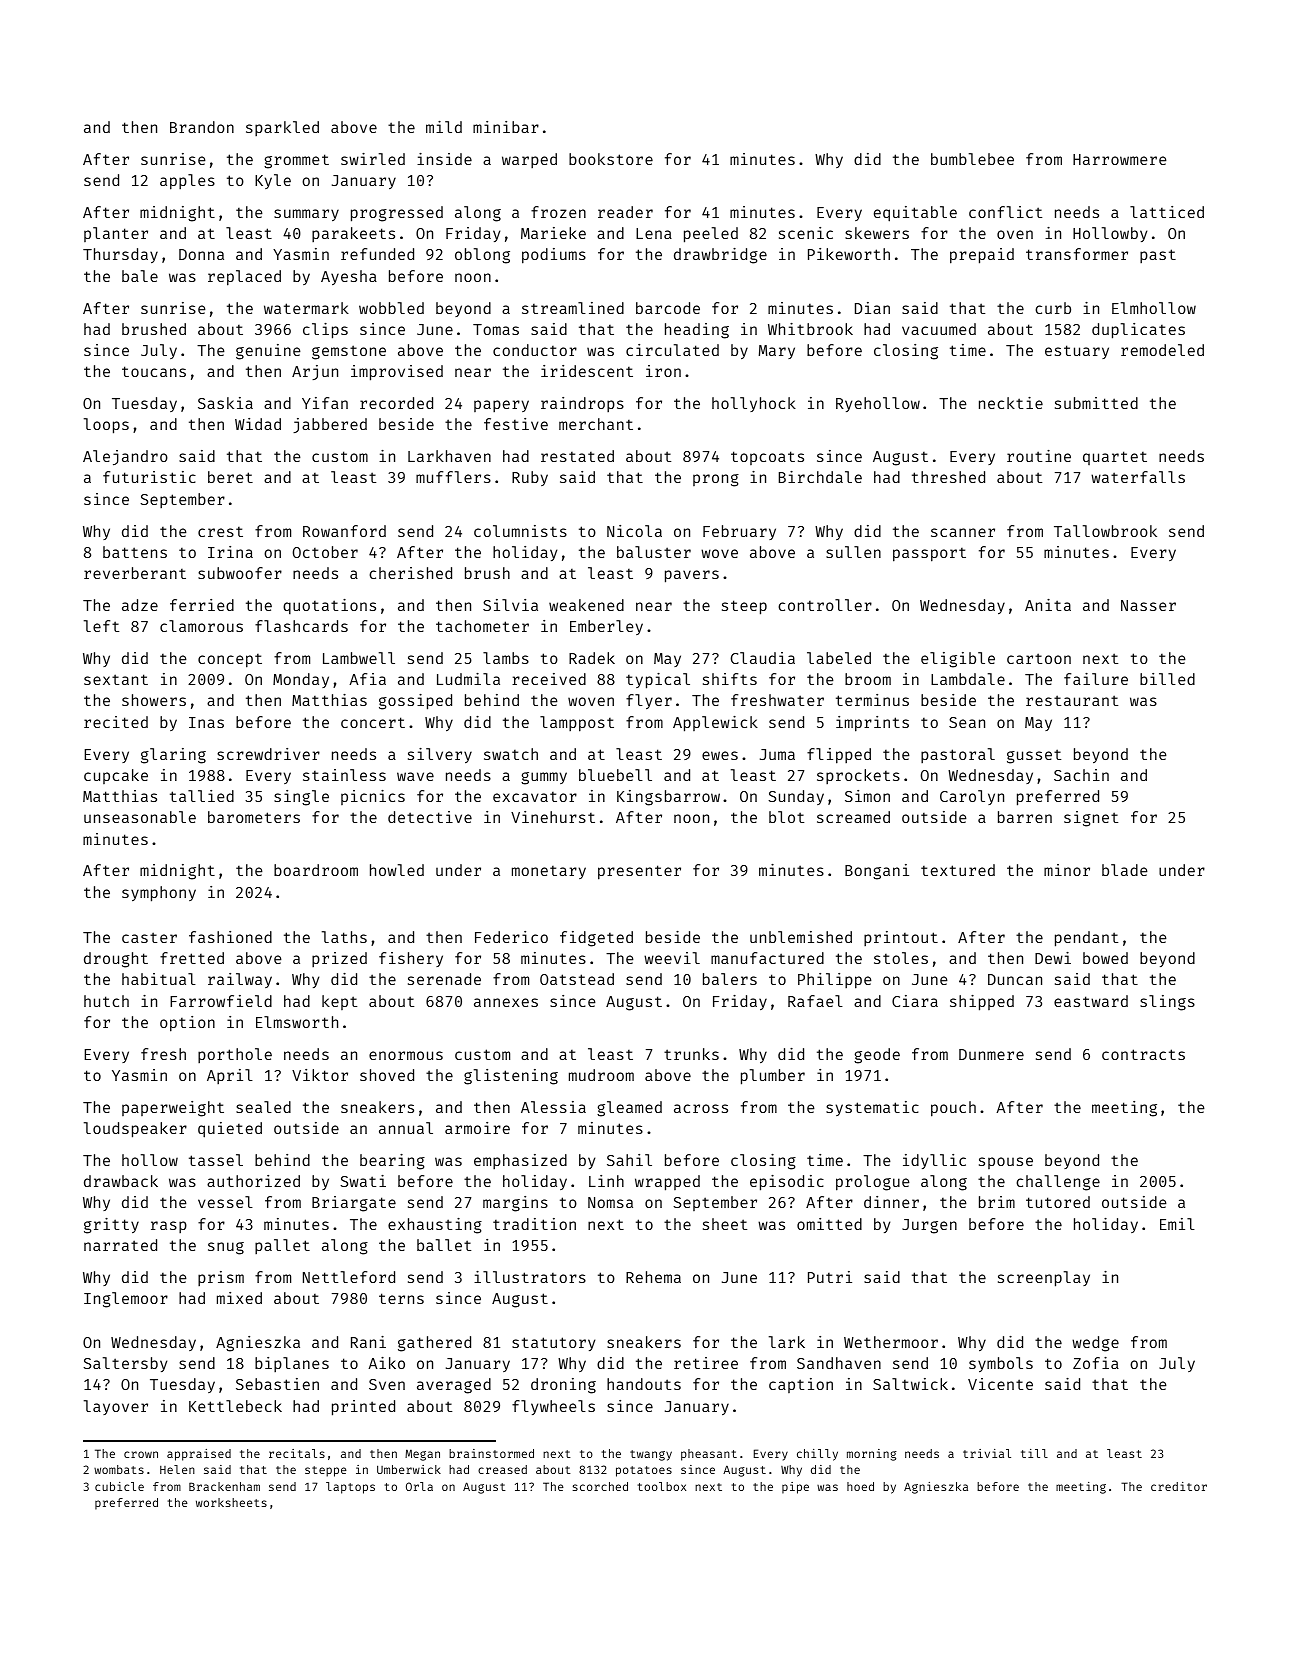 The height and width of the screenshot is (1674, 1294). Describe the element at coordinates (795, 1488) in the screenshot. I see `pipe` at that location.
